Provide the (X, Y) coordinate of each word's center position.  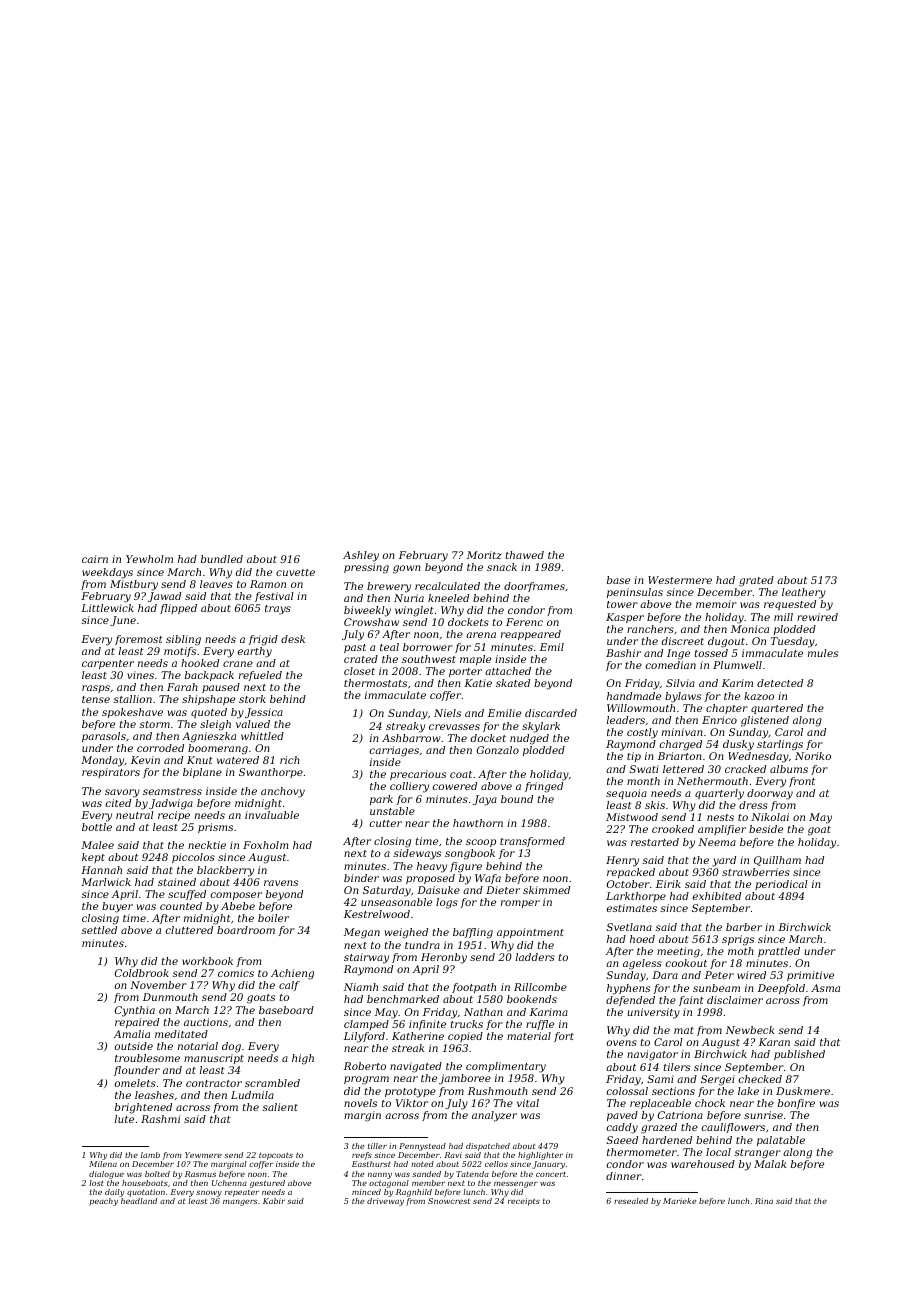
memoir (716, 604)
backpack (209, 676)
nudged (529, 739)
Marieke (679, 1201)
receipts (524, 1202)
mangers (240, 1203)
